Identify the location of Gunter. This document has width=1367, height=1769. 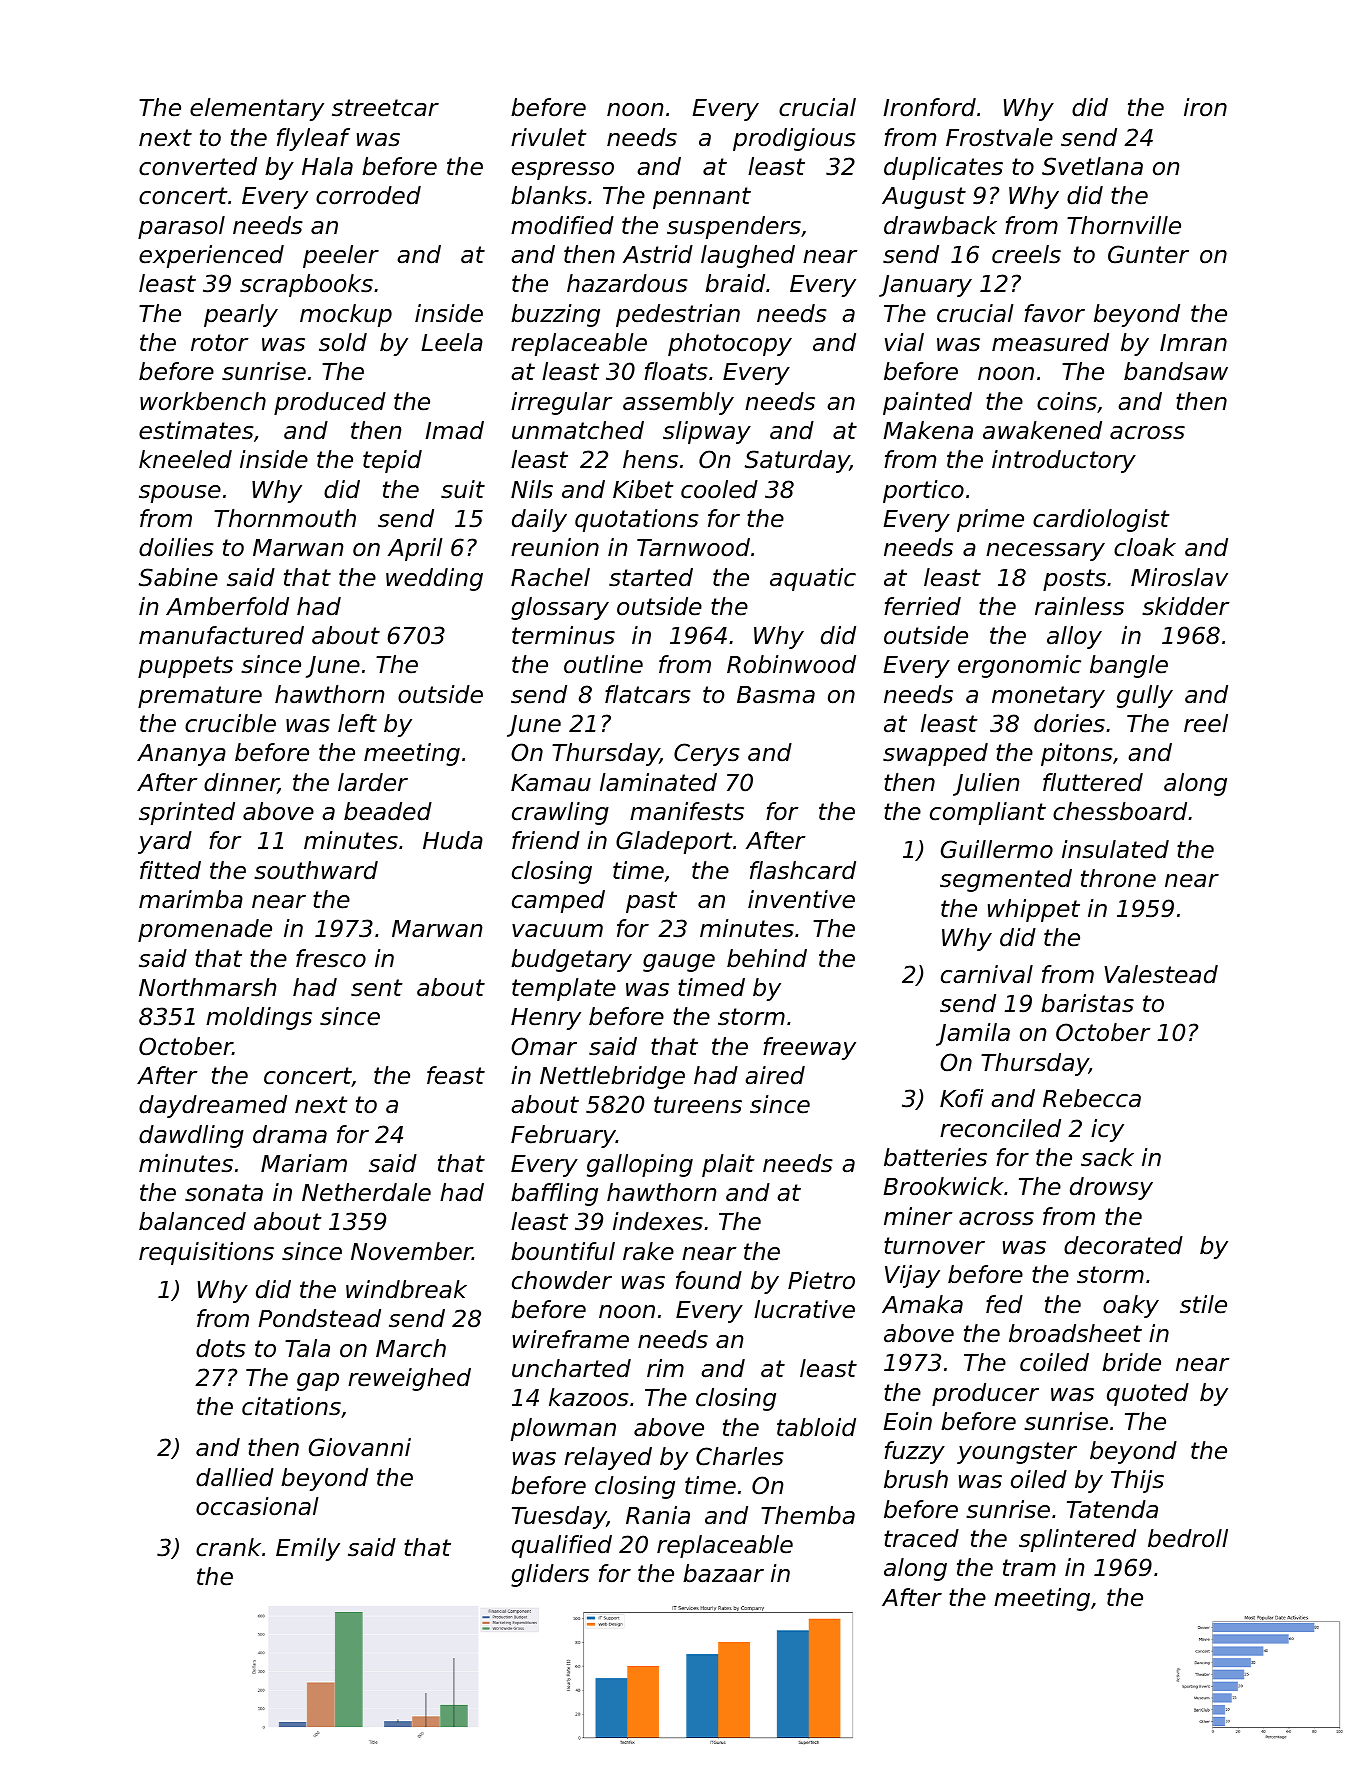
(1148, 254).
